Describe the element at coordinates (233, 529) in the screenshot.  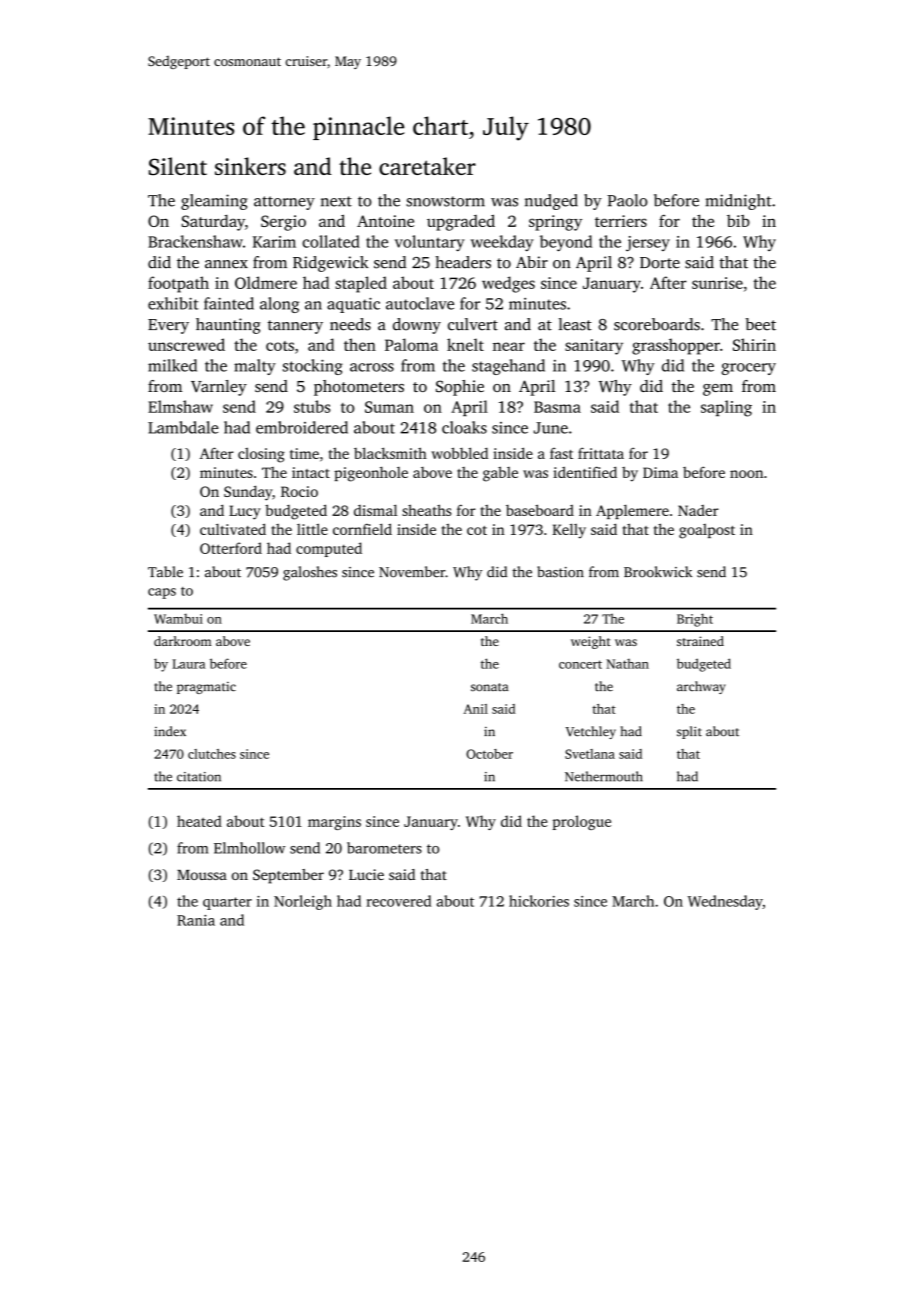
I see `cultivated` at that location.
